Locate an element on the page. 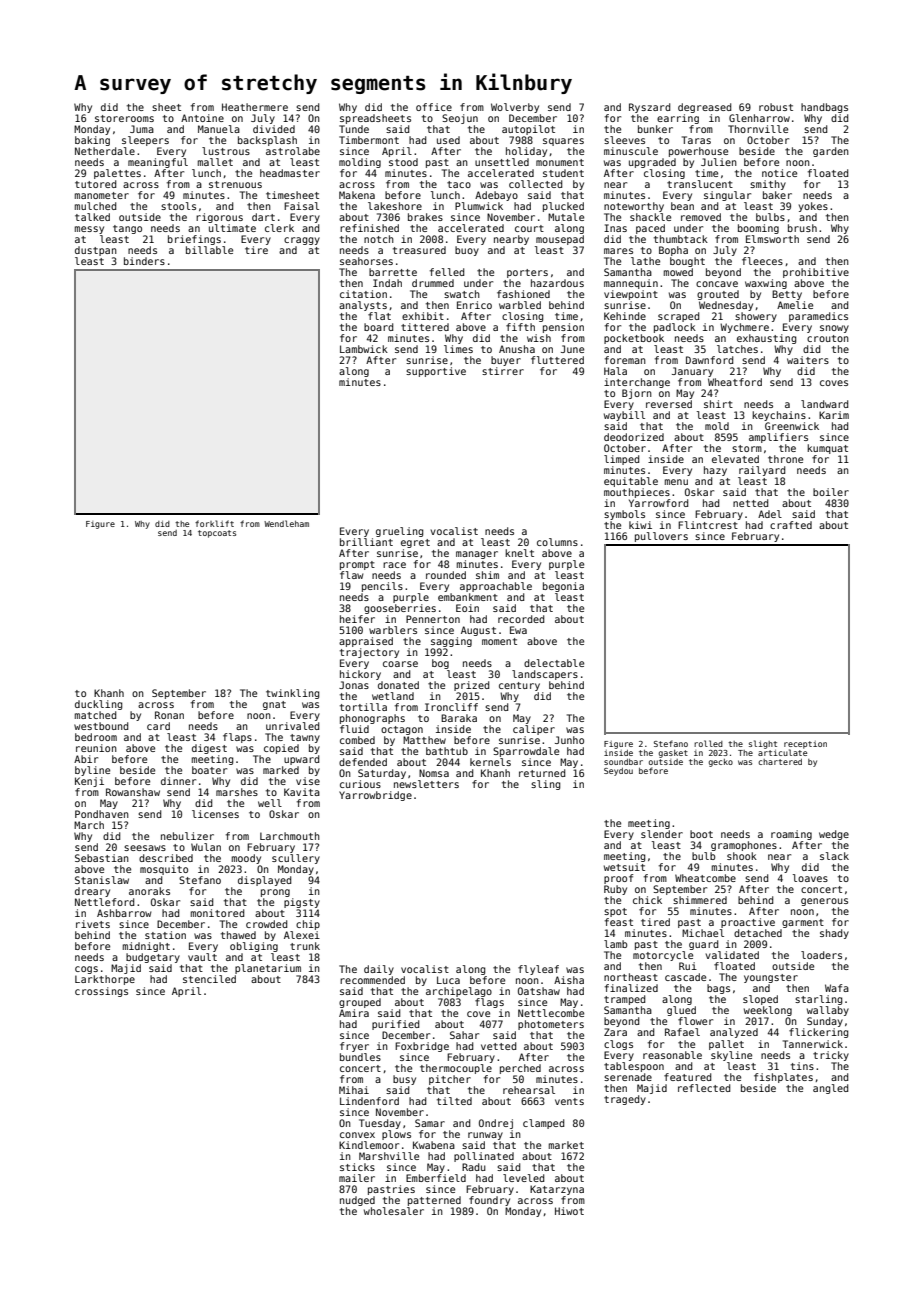 This document has height=1308, width=924. forklift is located at coordinates (214, 523).
